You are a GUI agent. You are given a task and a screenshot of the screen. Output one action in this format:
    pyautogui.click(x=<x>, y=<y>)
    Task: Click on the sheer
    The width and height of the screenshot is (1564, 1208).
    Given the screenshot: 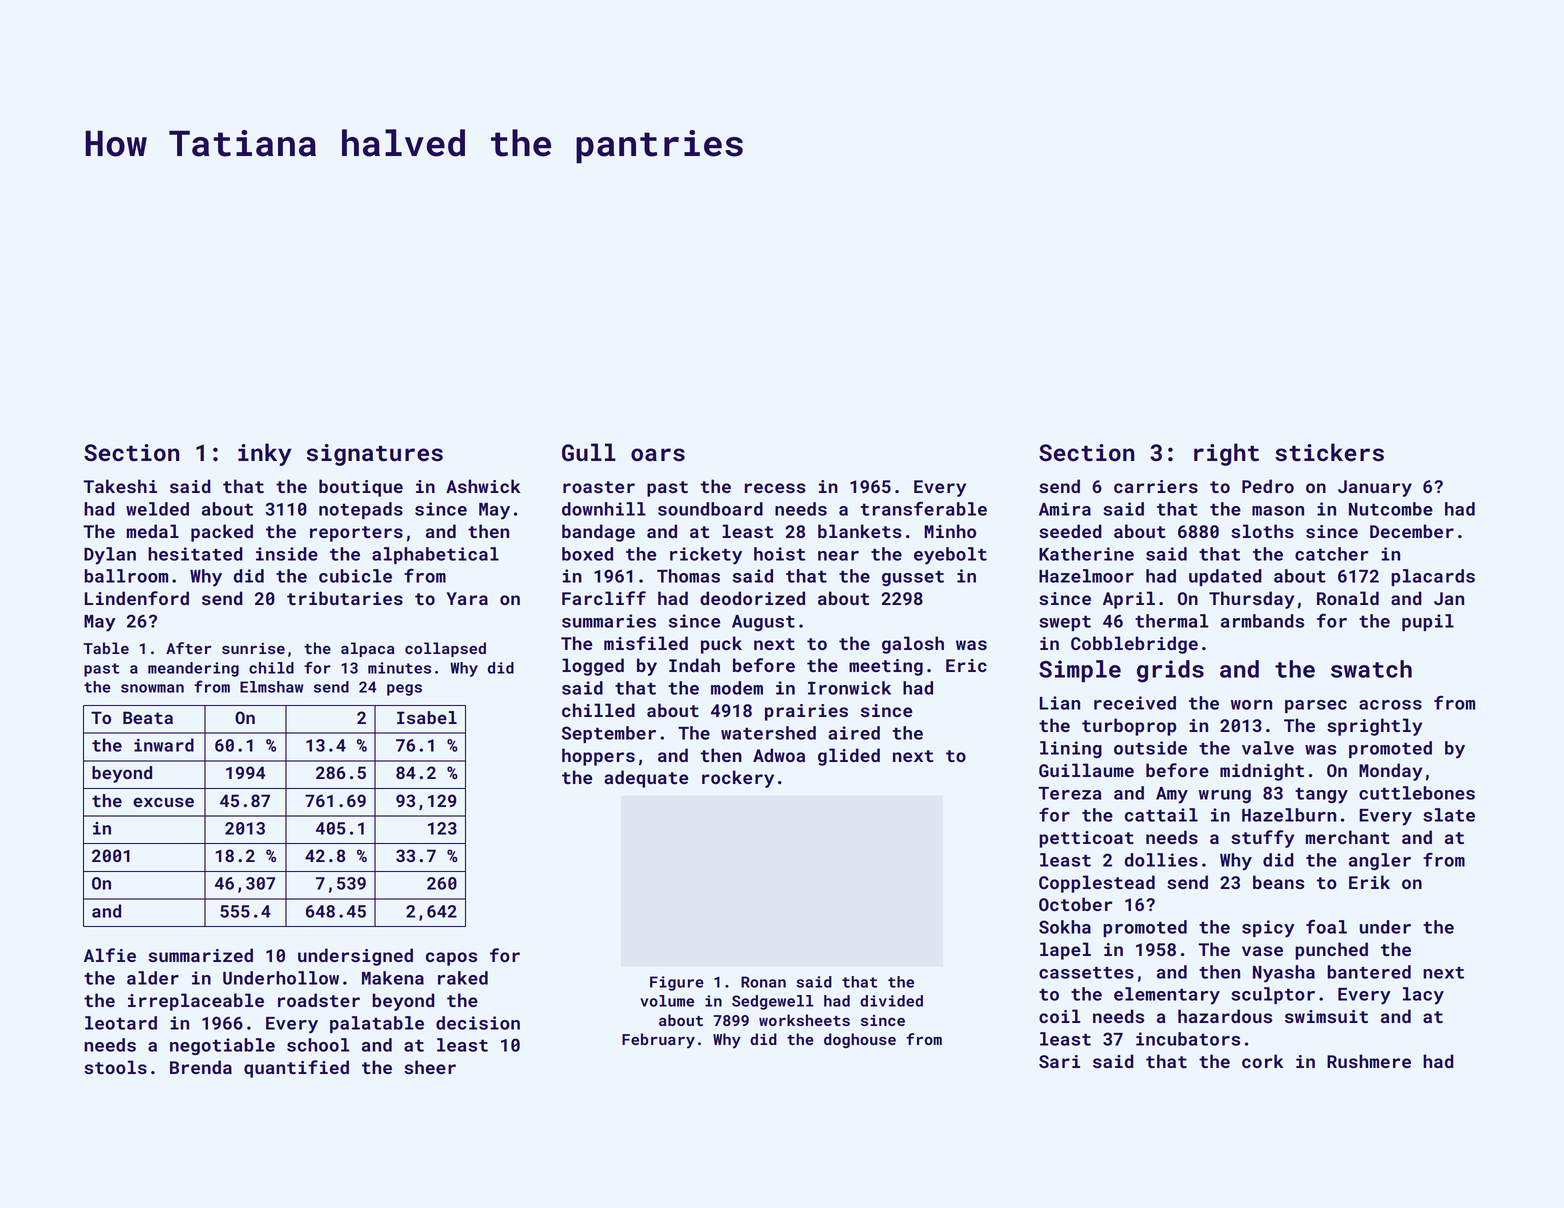 What is the action you would take?
    pyautogui.click(x=430, y=1067)
